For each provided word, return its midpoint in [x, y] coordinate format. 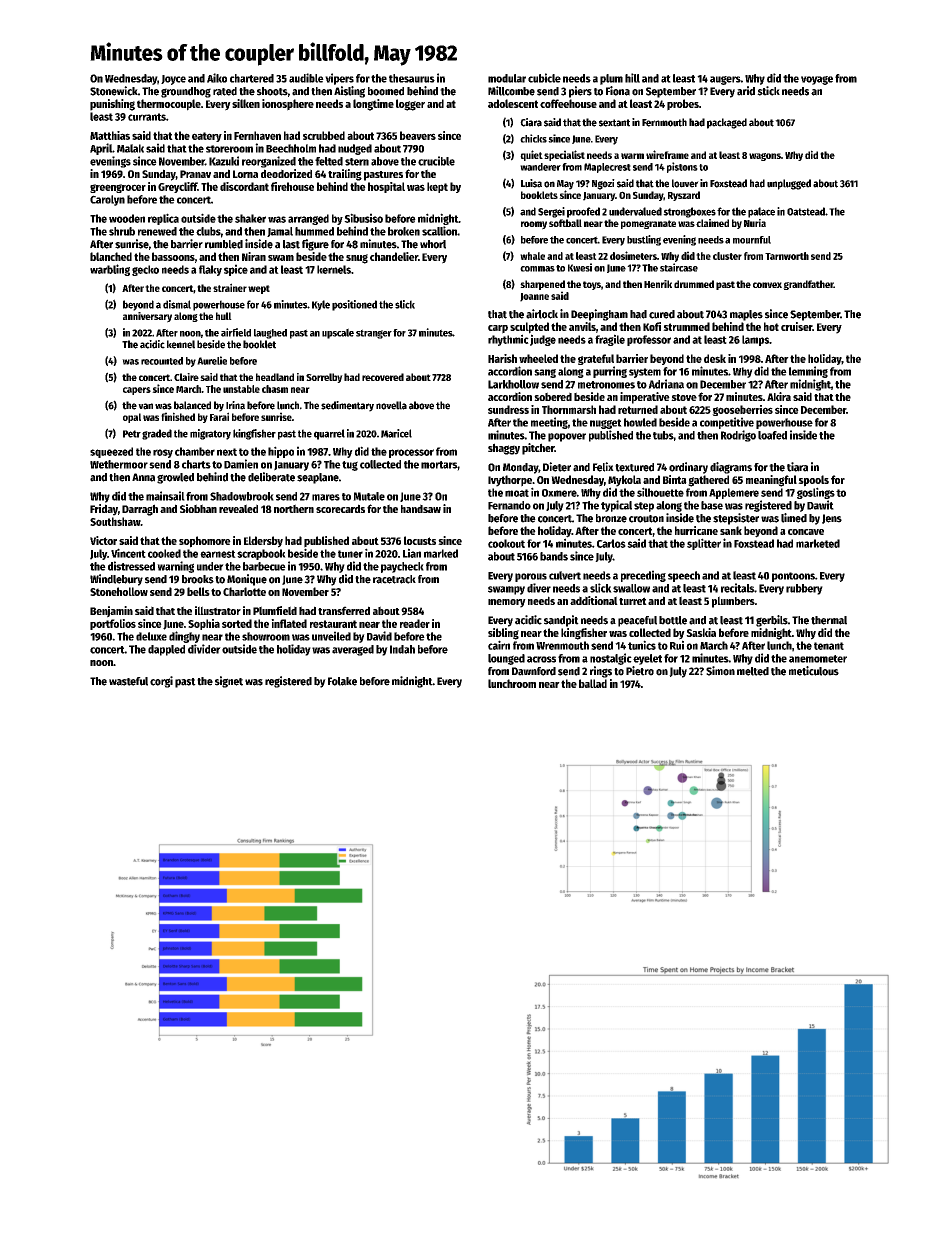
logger [410, 105]
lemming [808, 372]
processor [411, 453]
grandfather [808, 285]
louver [685, 183]
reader [415, 623]
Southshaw [115, 521]
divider [204, 649]
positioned [354, 305]
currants [147, 117]
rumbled [224, 244]
